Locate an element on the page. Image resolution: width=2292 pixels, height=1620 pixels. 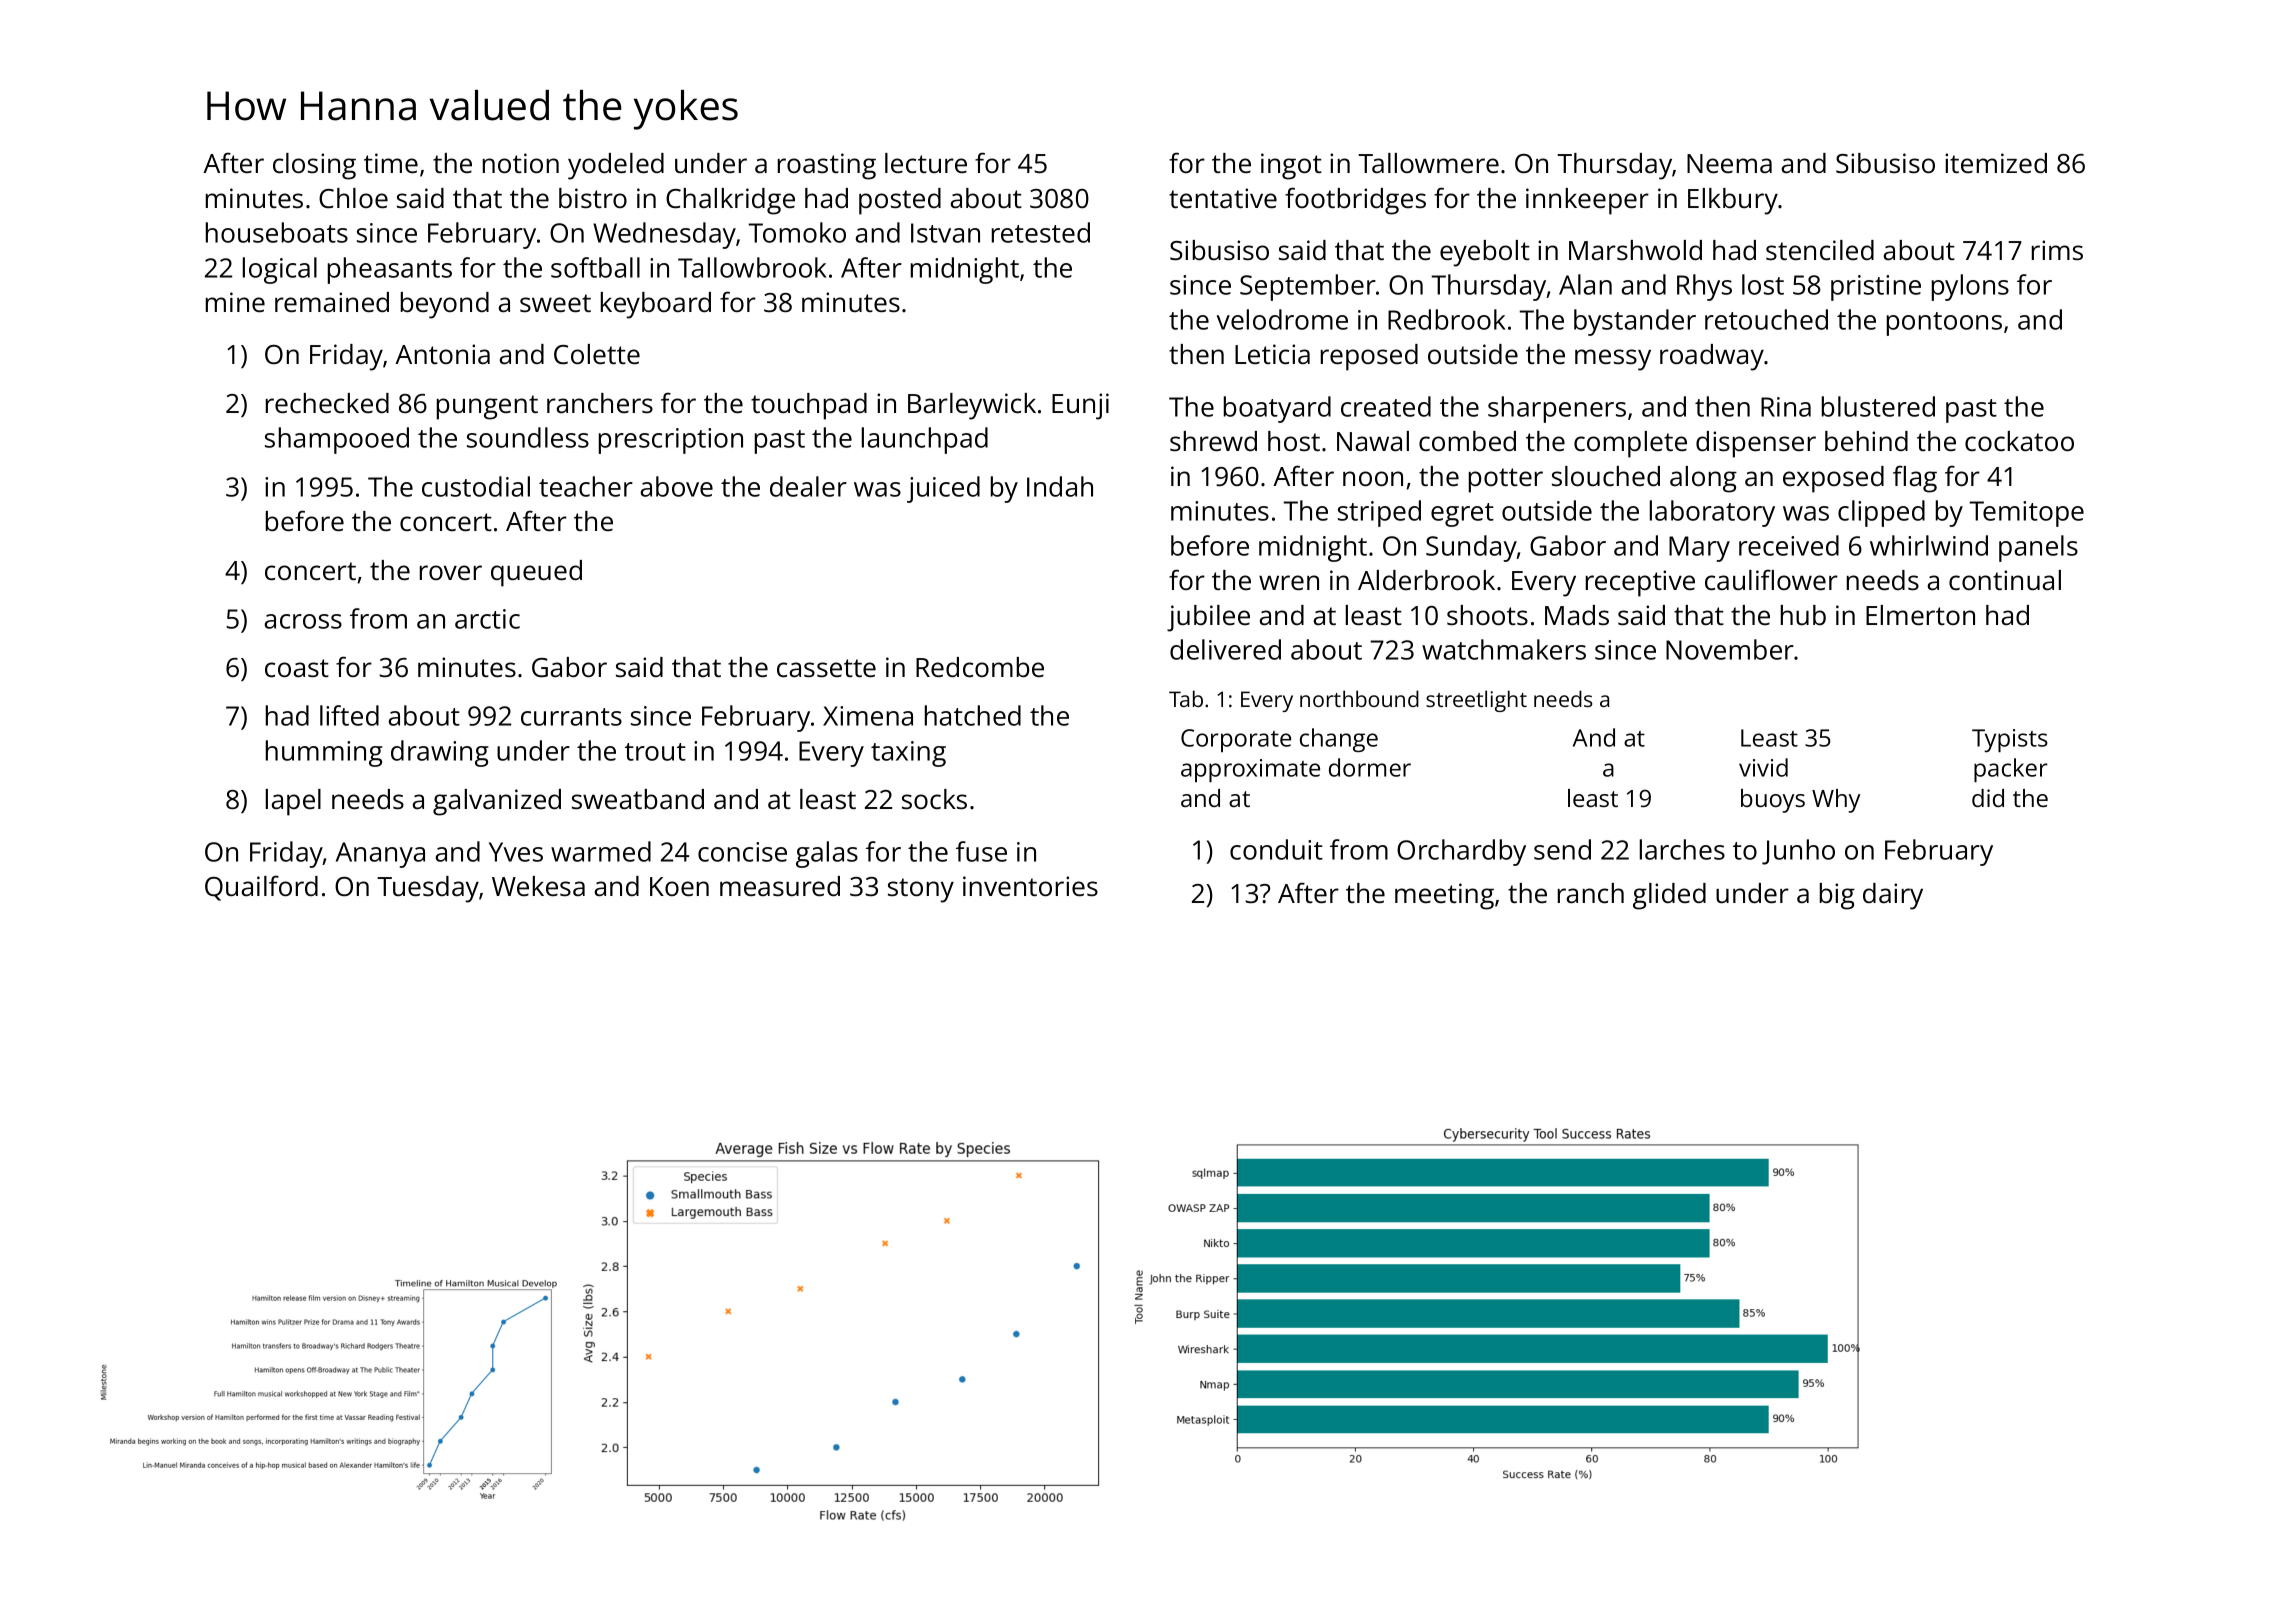
pontoons is located at coordinates (1944, 324).
